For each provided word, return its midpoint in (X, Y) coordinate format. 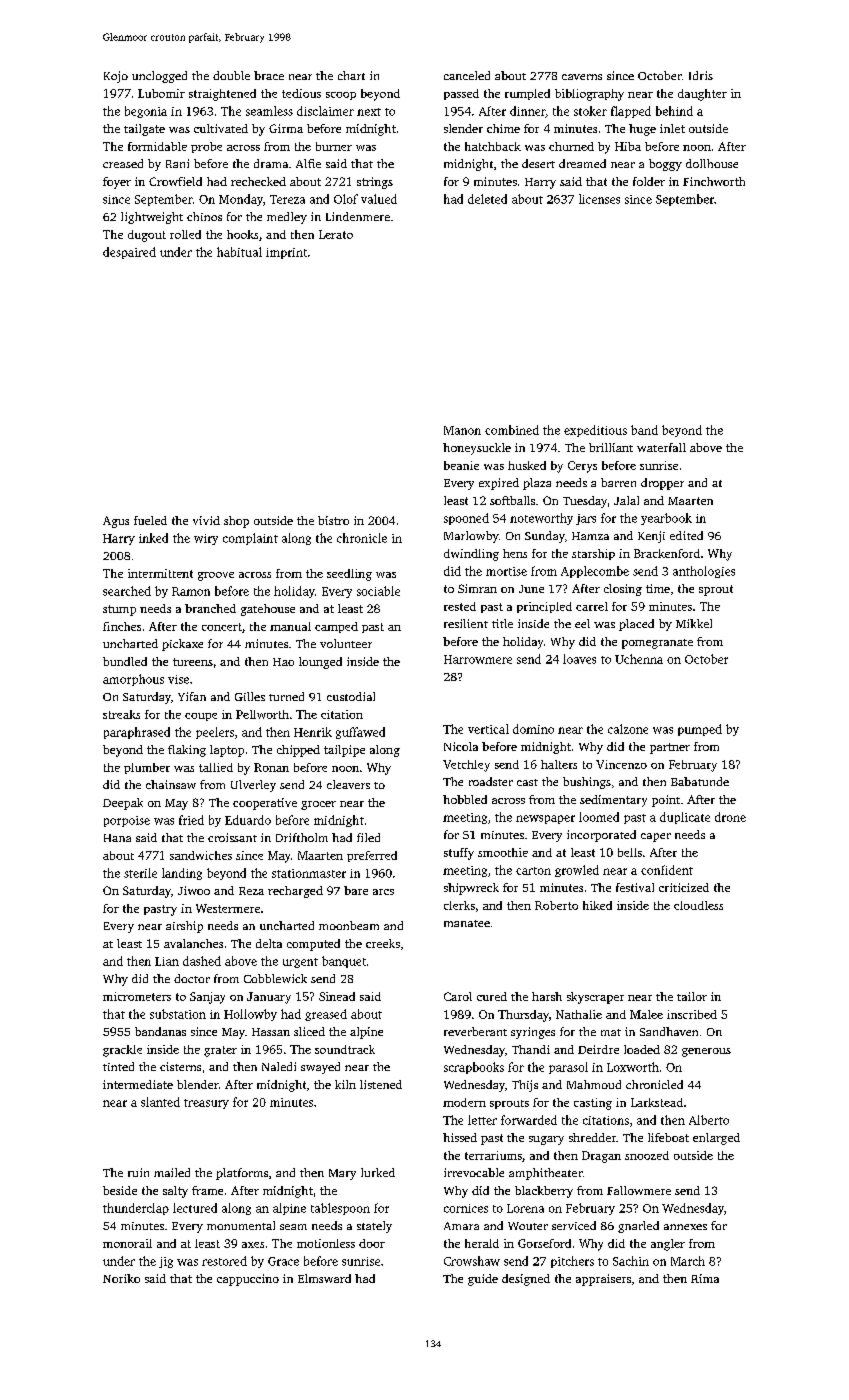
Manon (462, 430)
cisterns (180, 1066)
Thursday (523, 1016)
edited (686, 535)
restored (224, 1261)
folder (649, 181)
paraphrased (137, 733)
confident (667, 870)
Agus (116, 522)
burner (334, 146)
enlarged (716, 1139)
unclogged (159, 77)
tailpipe (344, 751)
